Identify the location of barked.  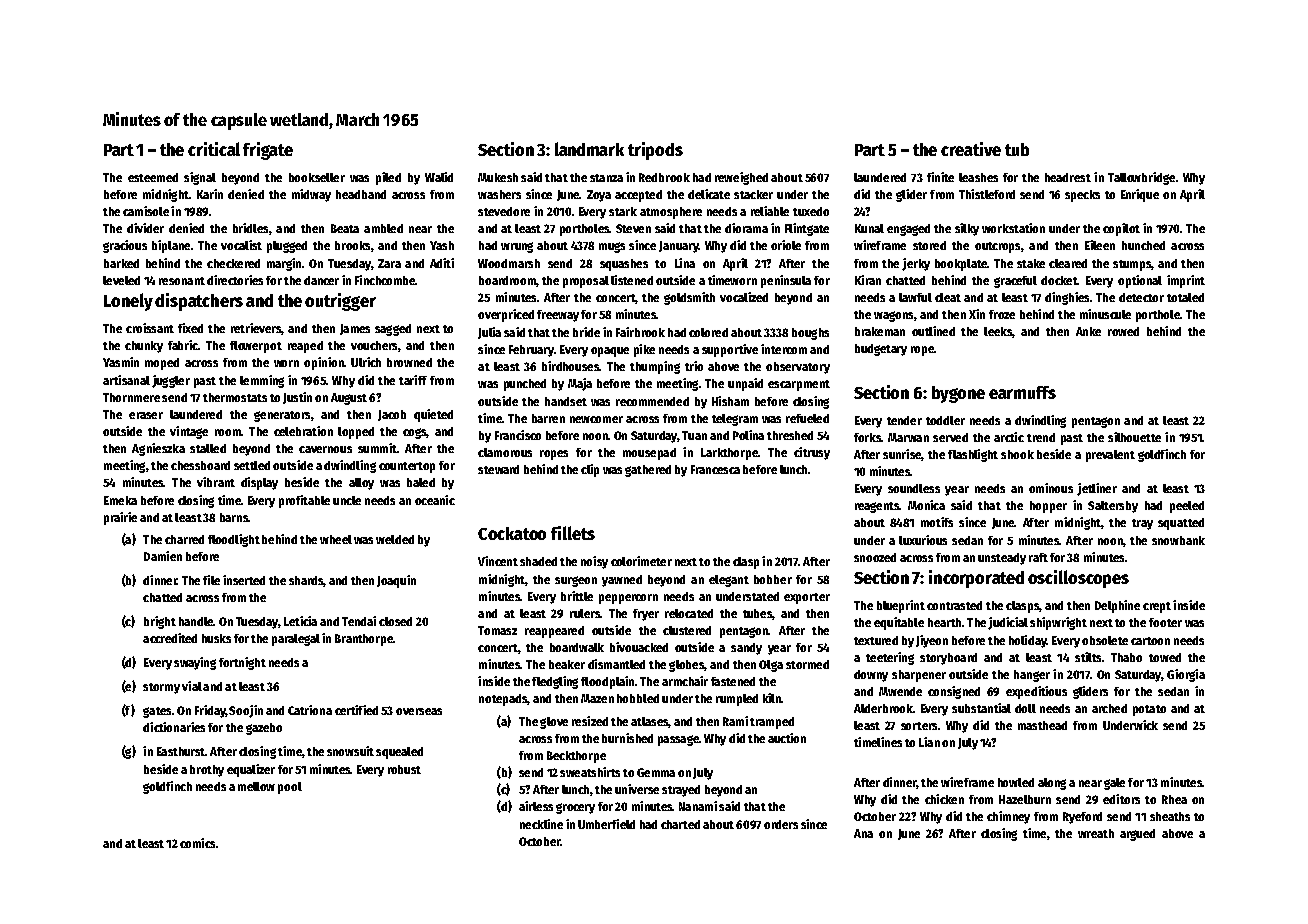
(121, 263).
